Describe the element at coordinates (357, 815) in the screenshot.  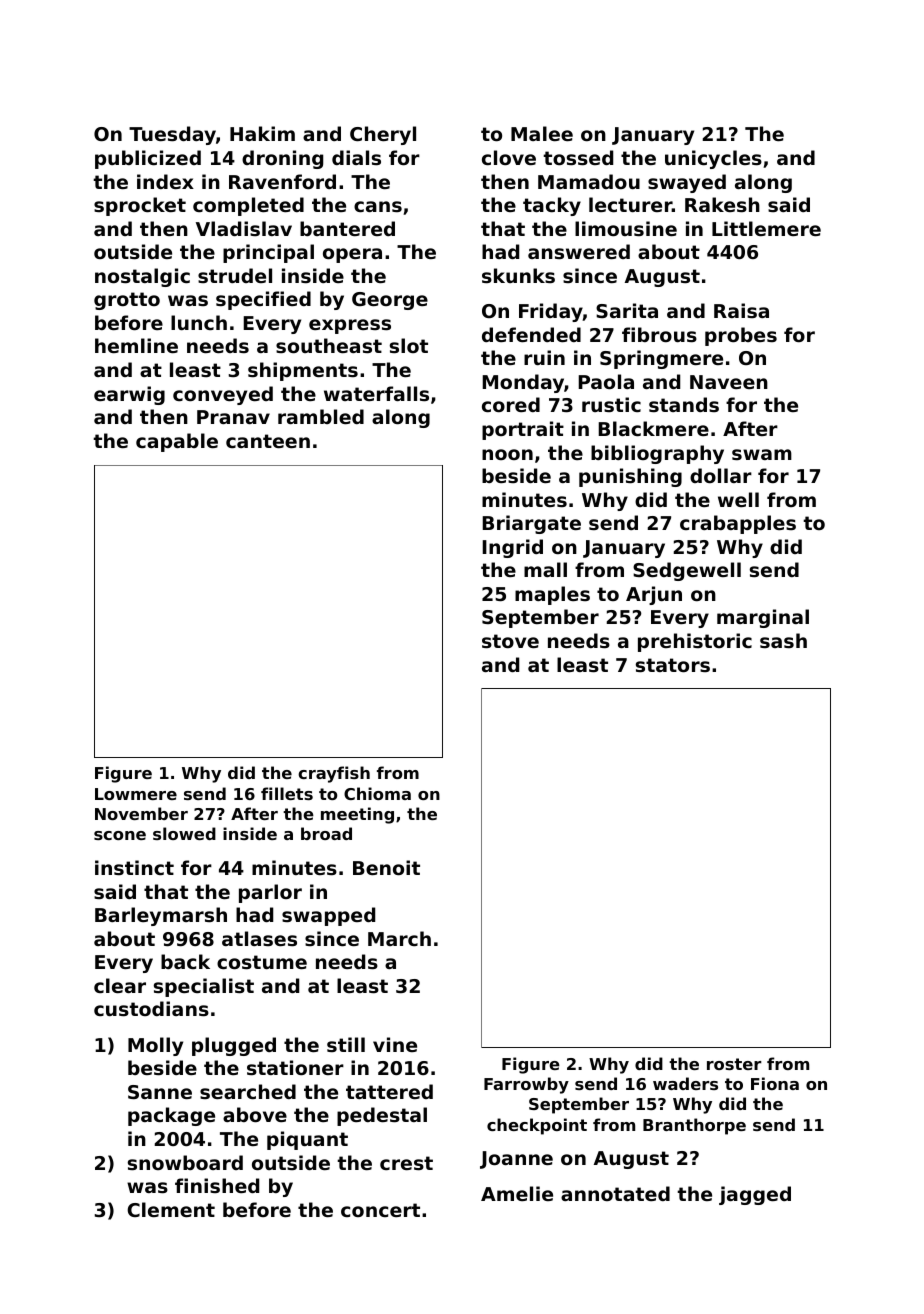
I see `meeting` at that location.
